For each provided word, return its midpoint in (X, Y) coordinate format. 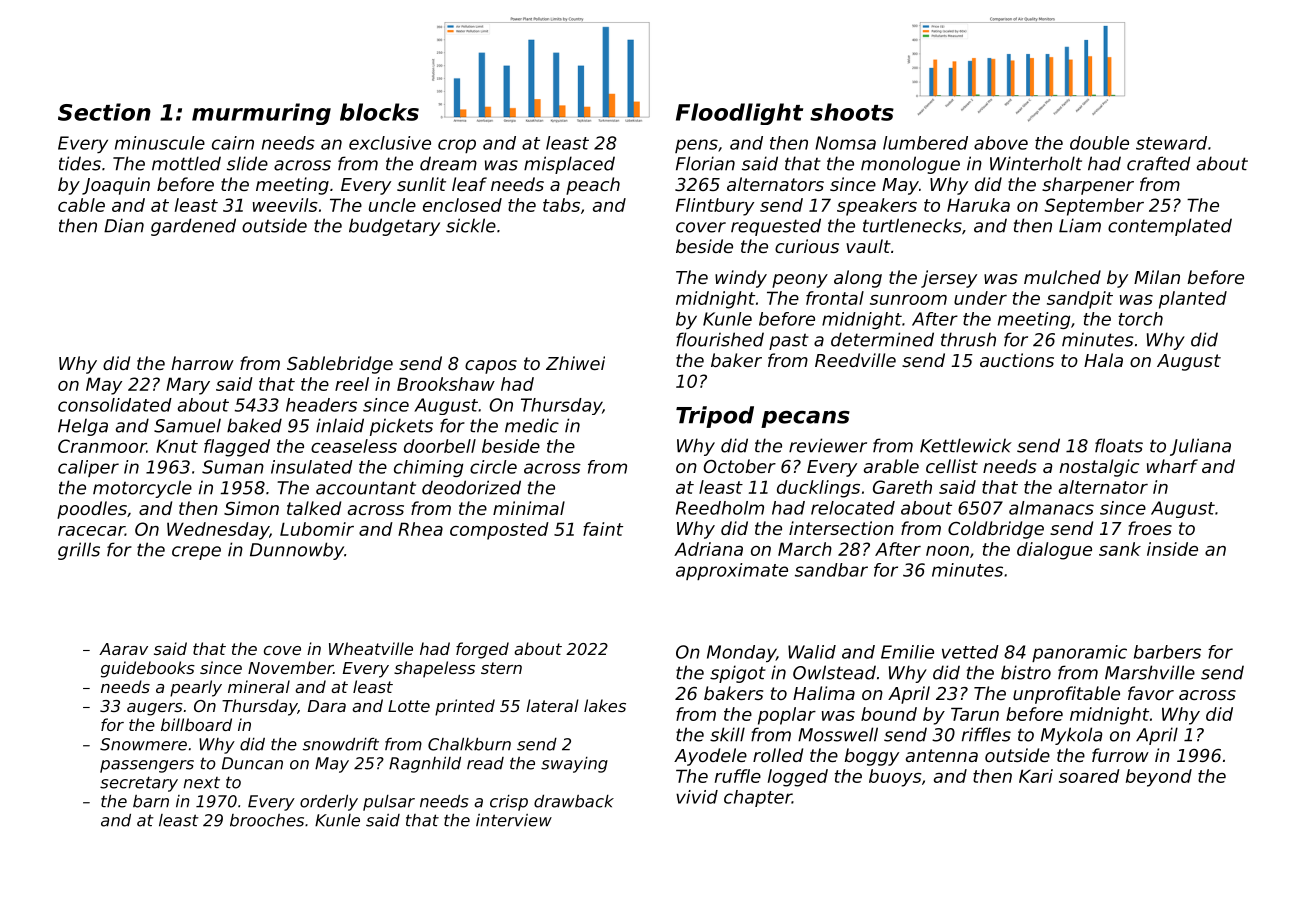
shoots (852, 112)
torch (1140, 319)
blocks (379, 112)
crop (457, 146)
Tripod (715, 417)
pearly (196, 688)
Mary (188, 386)
